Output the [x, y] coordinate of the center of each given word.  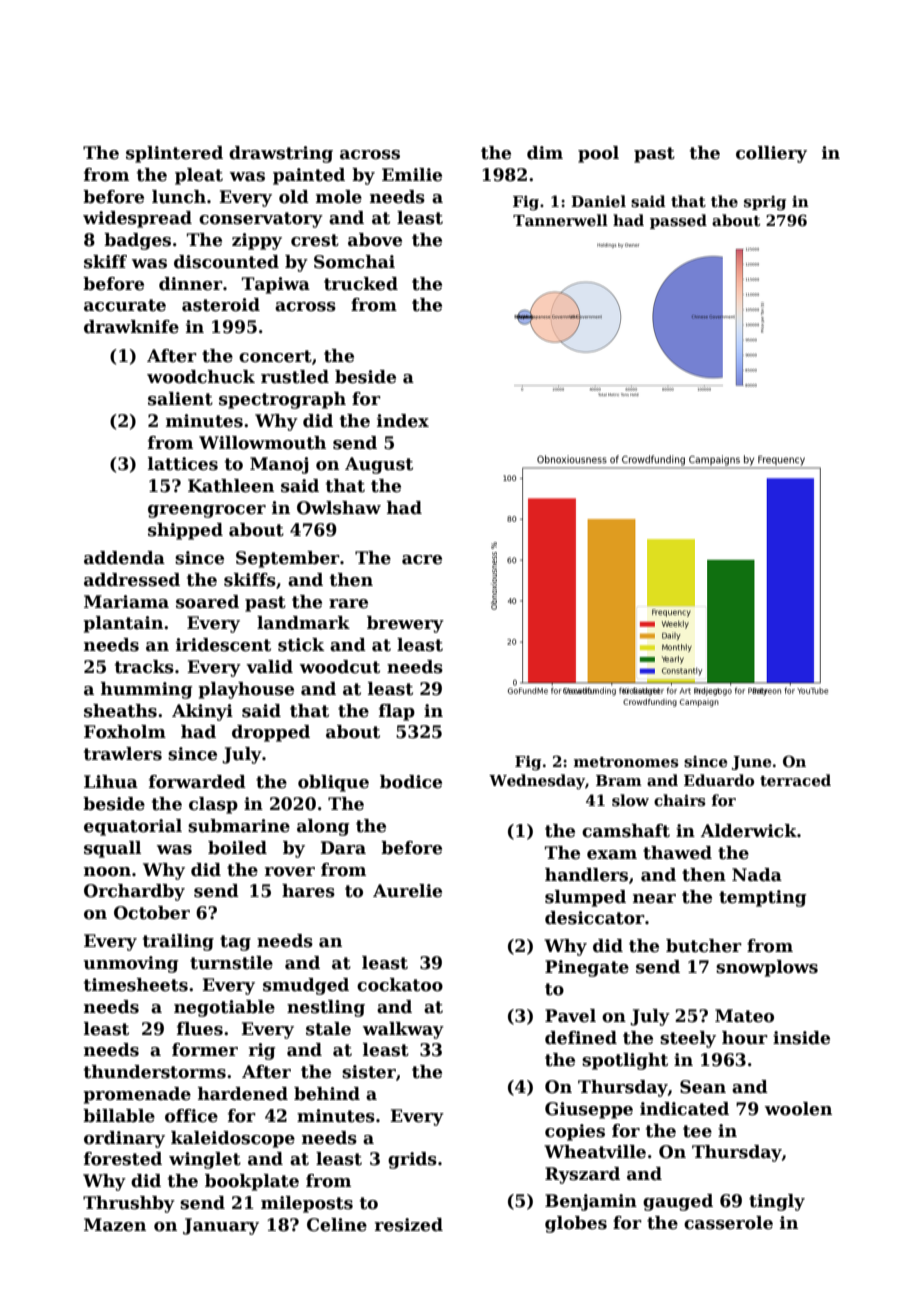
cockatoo [400, 985]
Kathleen [231, 486]
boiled [237, 848]
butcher [704, 946]
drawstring [281, 154]
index [403, 421]
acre [422, 560]
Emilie [412, 175]
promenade [137, 1095]
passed [678, 221]
